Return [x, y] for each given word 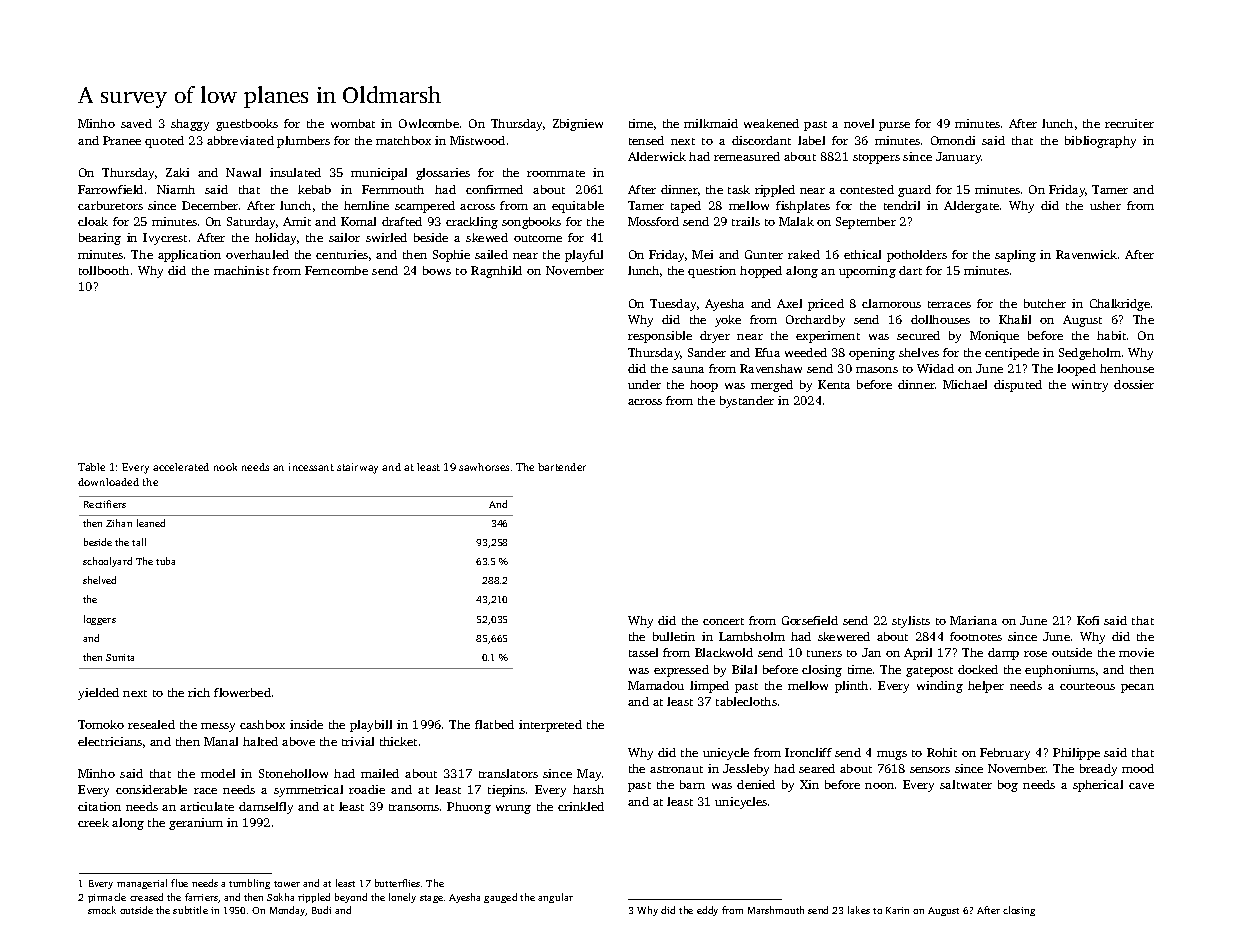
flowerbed [242, 692]
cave [1141, 786]
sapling [1015, 256]
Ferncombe [336, 270]
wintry [1090, 386]
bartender [562, 467]
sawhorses [484, 467]
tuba [165, 561]
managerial [142, 884]
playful [584, 256]
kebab [314, 189]
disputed [1018, 386]
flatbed [494, 724]
